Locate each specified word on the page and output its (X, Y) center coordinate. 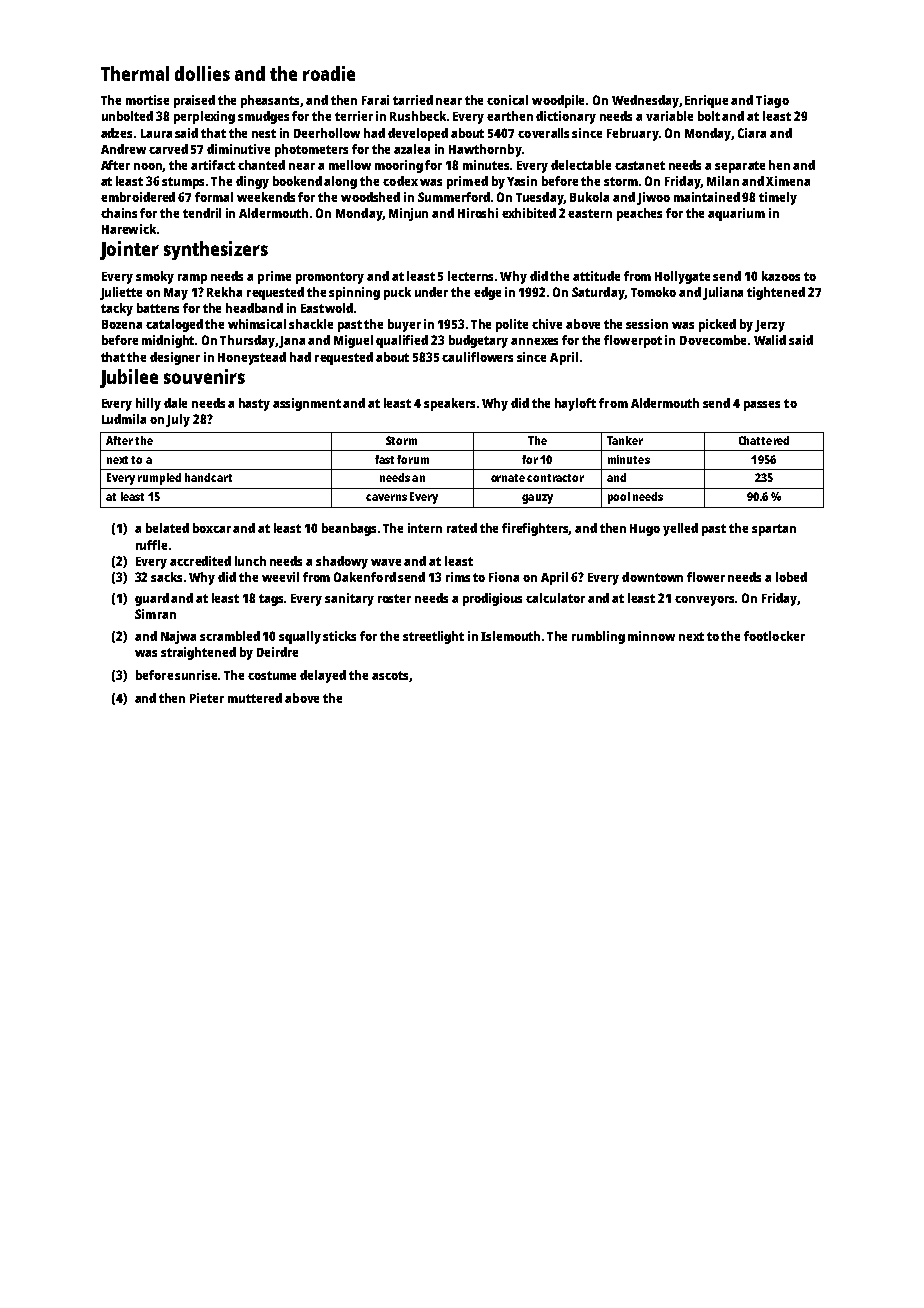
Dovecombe (713, 340)
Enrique (706, 101)
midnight (169, 341)
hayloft (575, 404)
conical (507, 100)
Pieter (207, 698)
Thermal (135, 73)
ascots (390, 675)
